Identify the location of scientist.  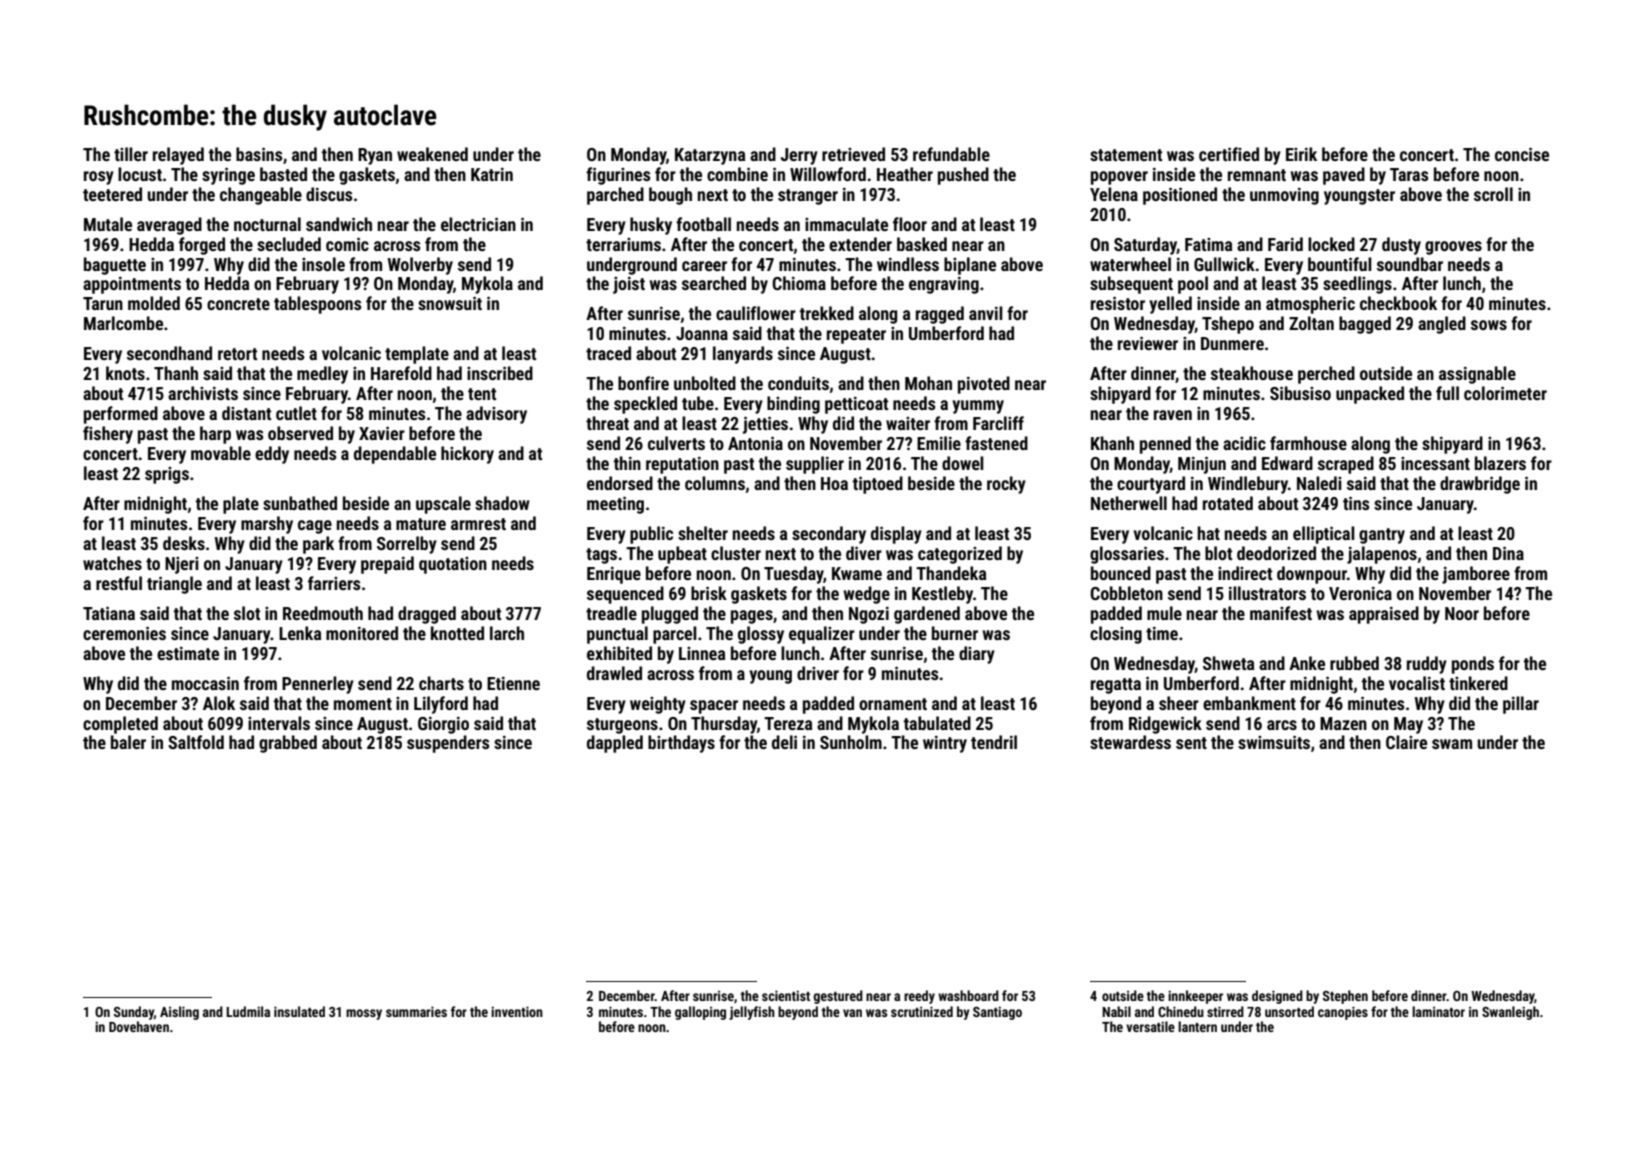
(786, 995).
